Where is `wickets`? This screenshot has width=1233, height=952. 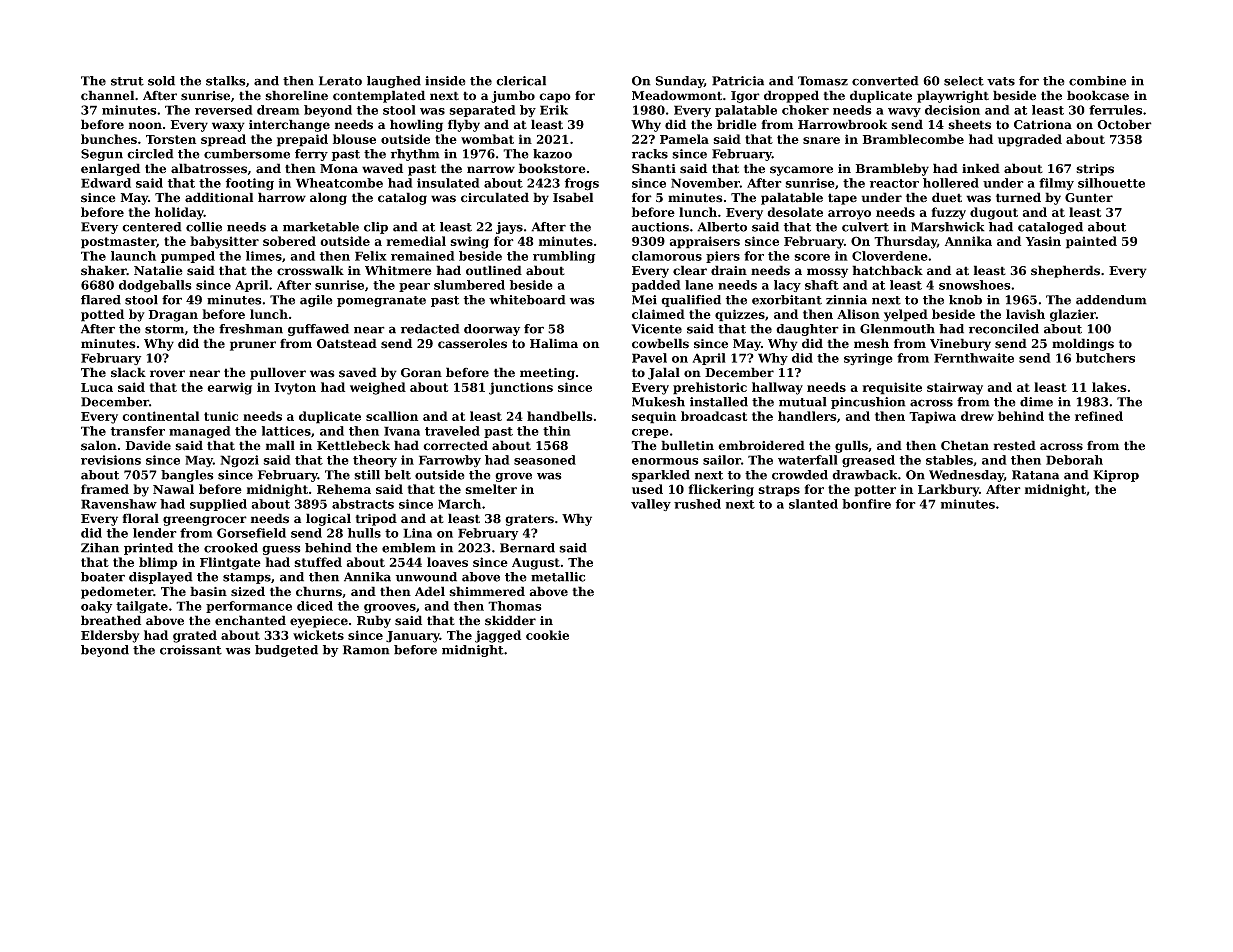 wickets is located at coordinates (318, 635).
